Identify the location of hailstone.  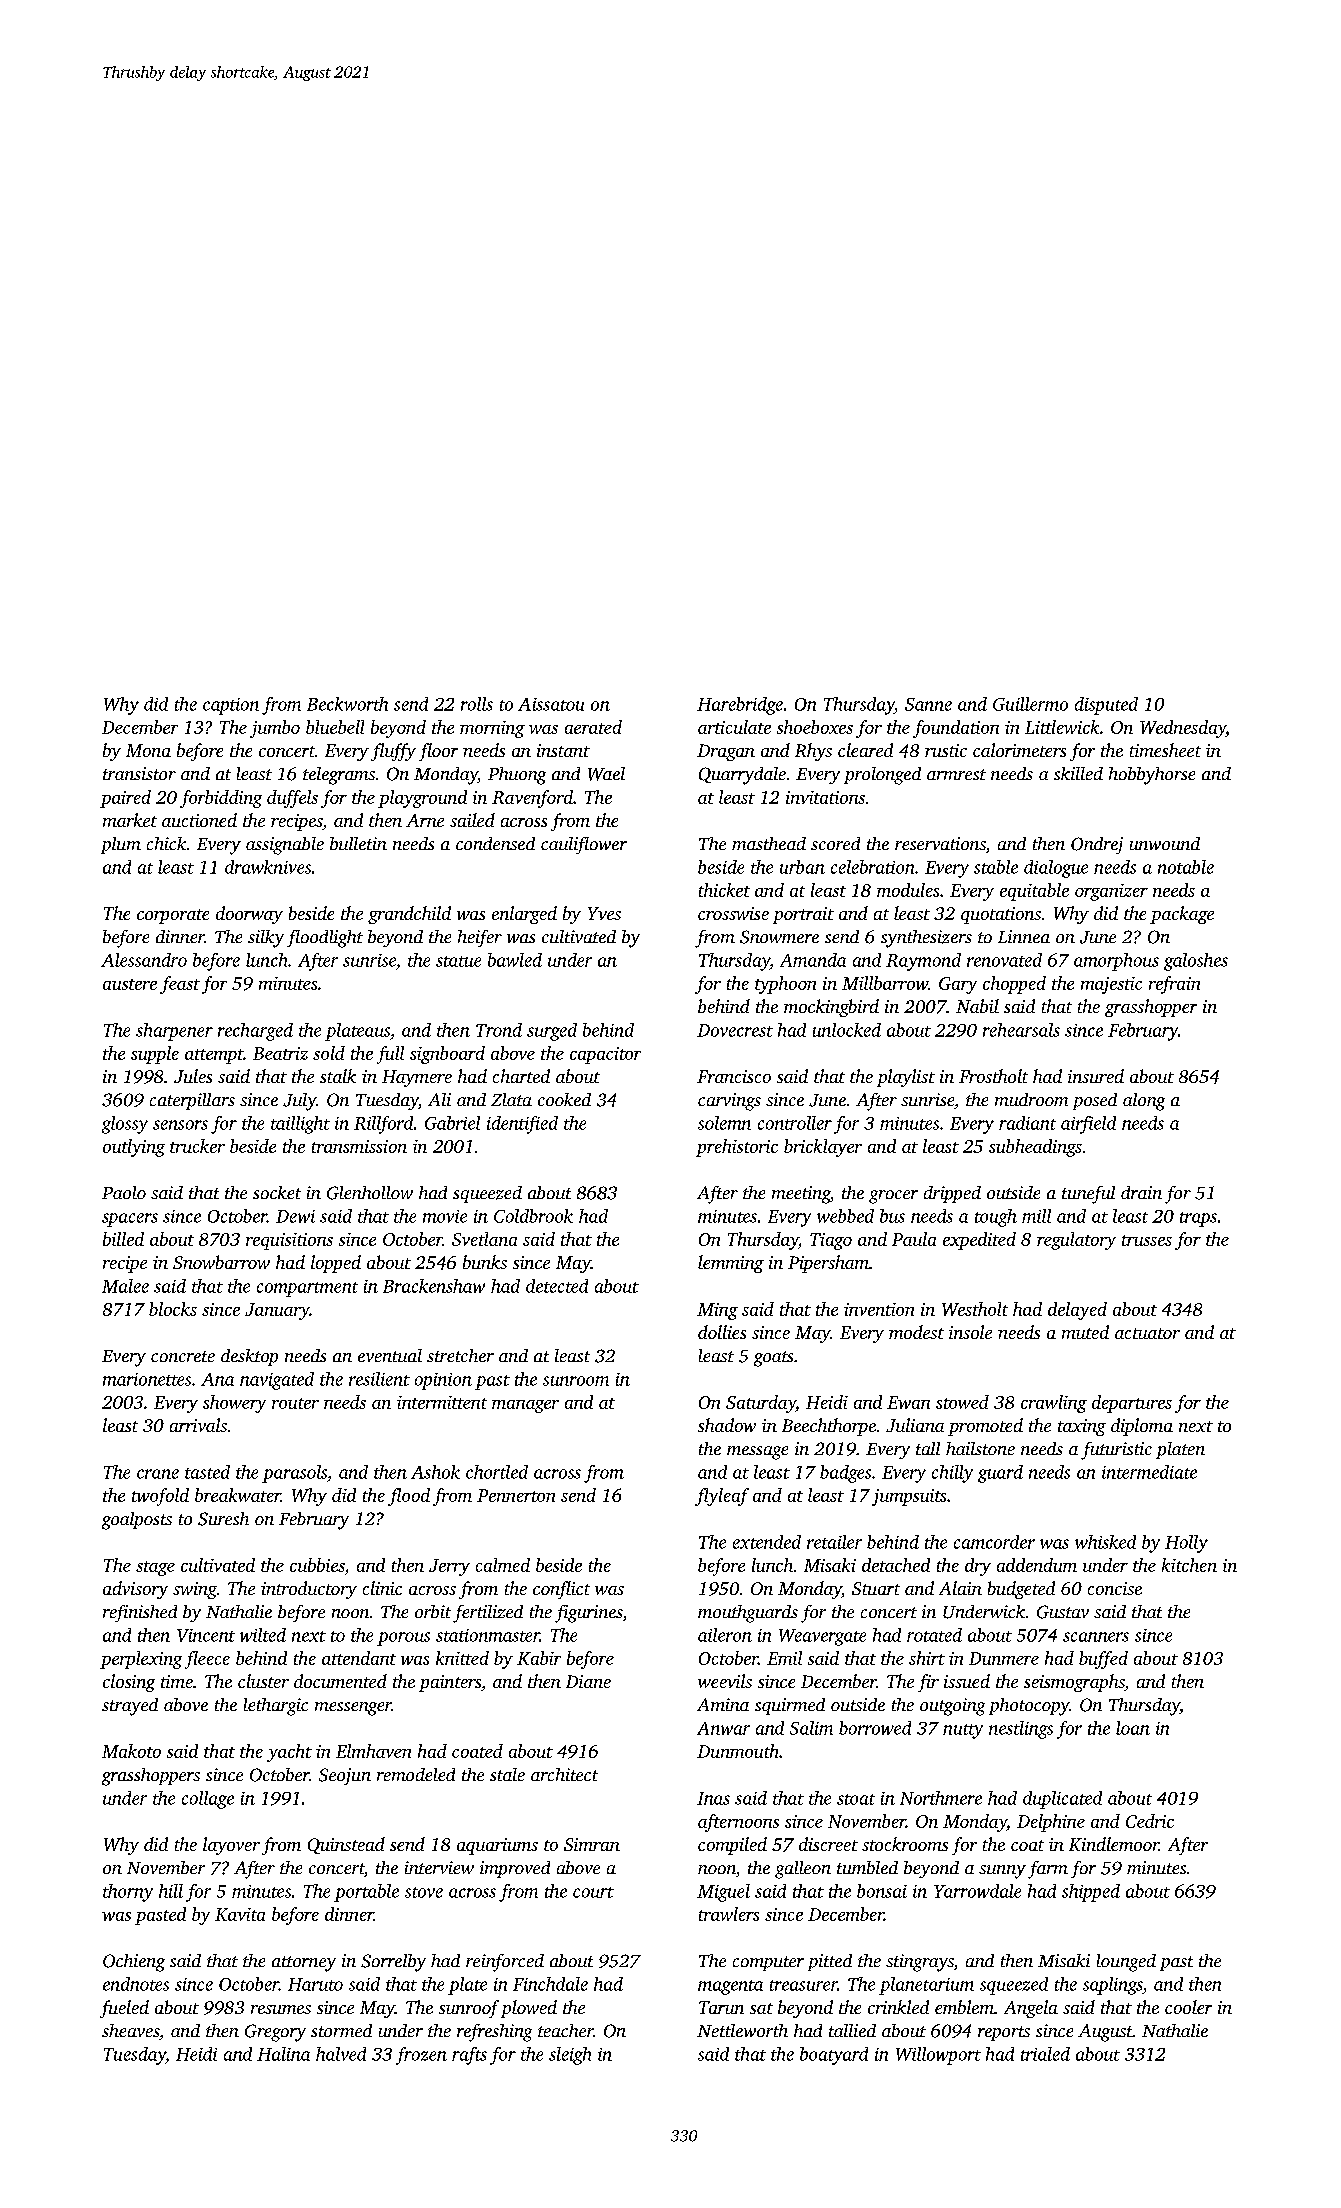
(980, 1448).
